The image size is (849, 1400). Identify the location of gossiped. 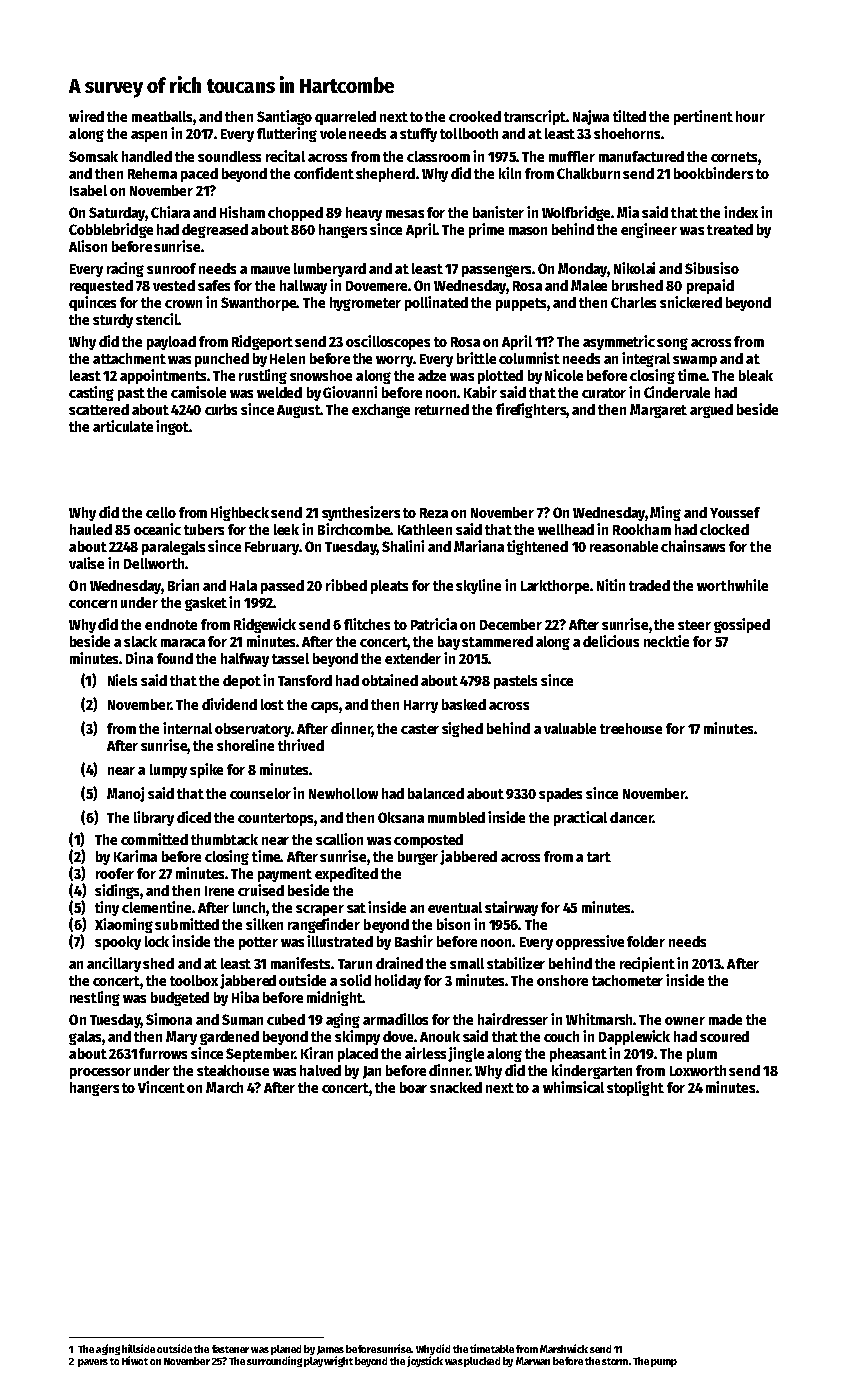
(742, 625).
